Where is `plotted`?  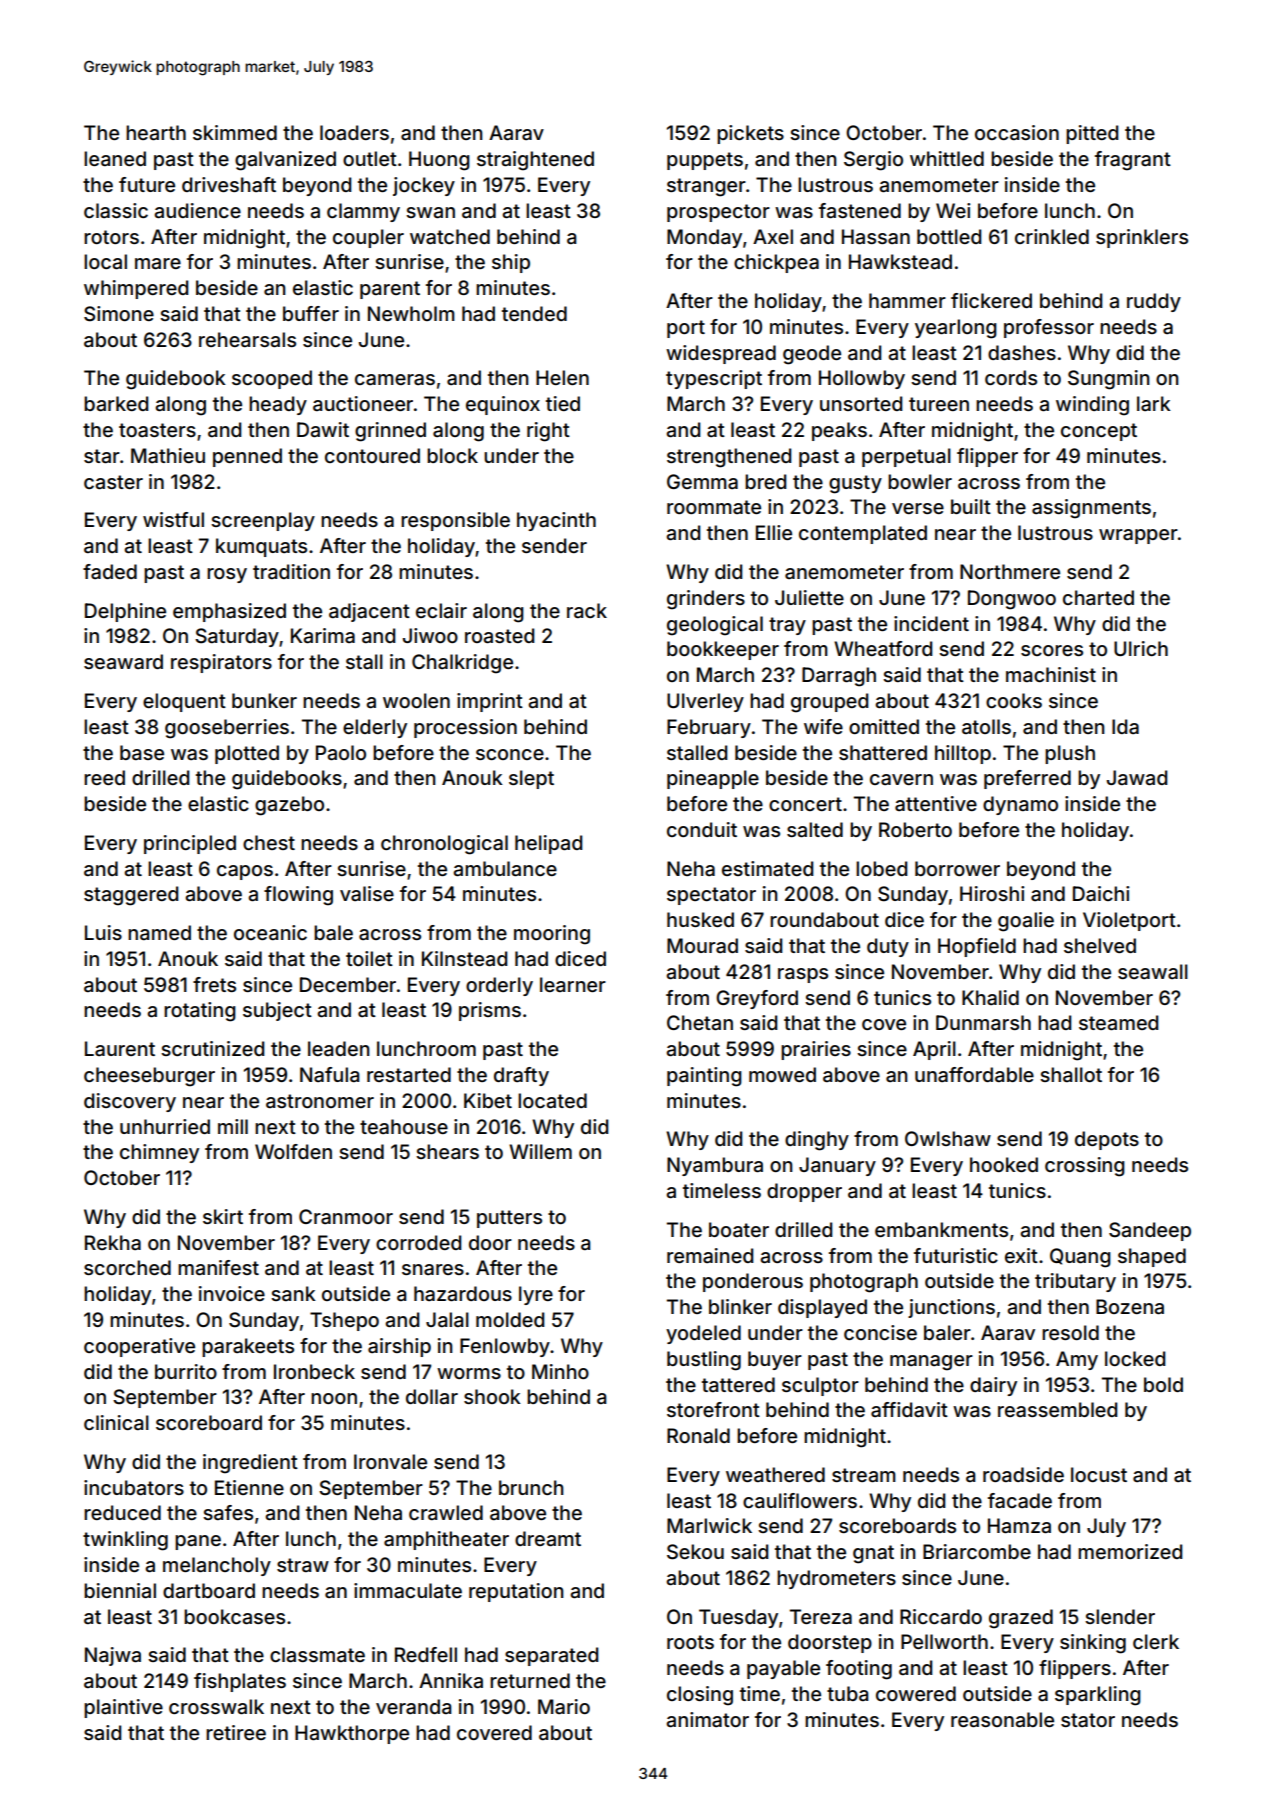
plotted is located at coordinates (247, 754).
